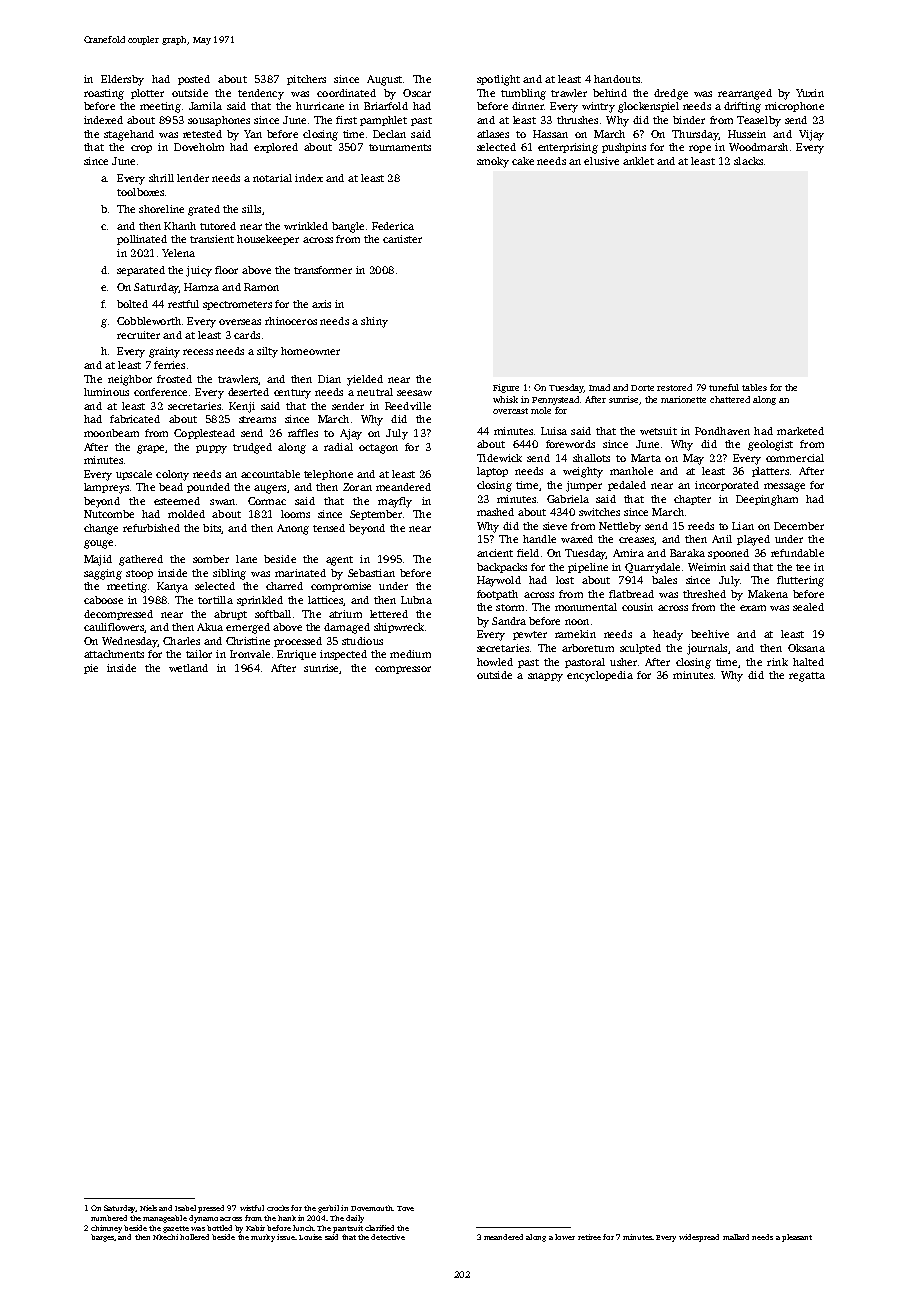  What do you see at coordinates (384, 80) in the screenshot?
I see `August` at bounding box center [384, 80].
